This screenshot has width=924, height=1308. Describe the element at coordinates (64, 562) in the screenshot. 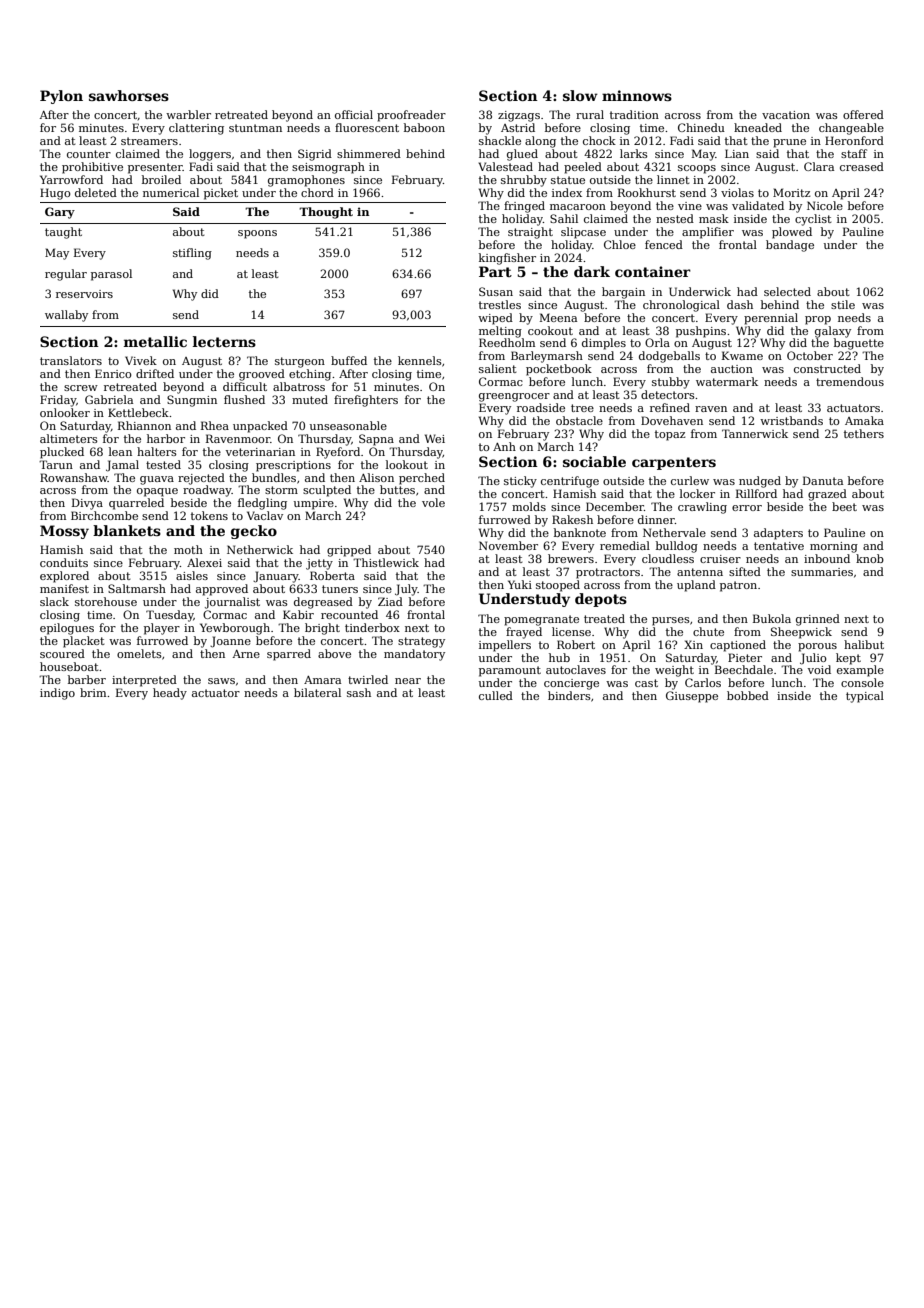

I see `conduits` at that location.
